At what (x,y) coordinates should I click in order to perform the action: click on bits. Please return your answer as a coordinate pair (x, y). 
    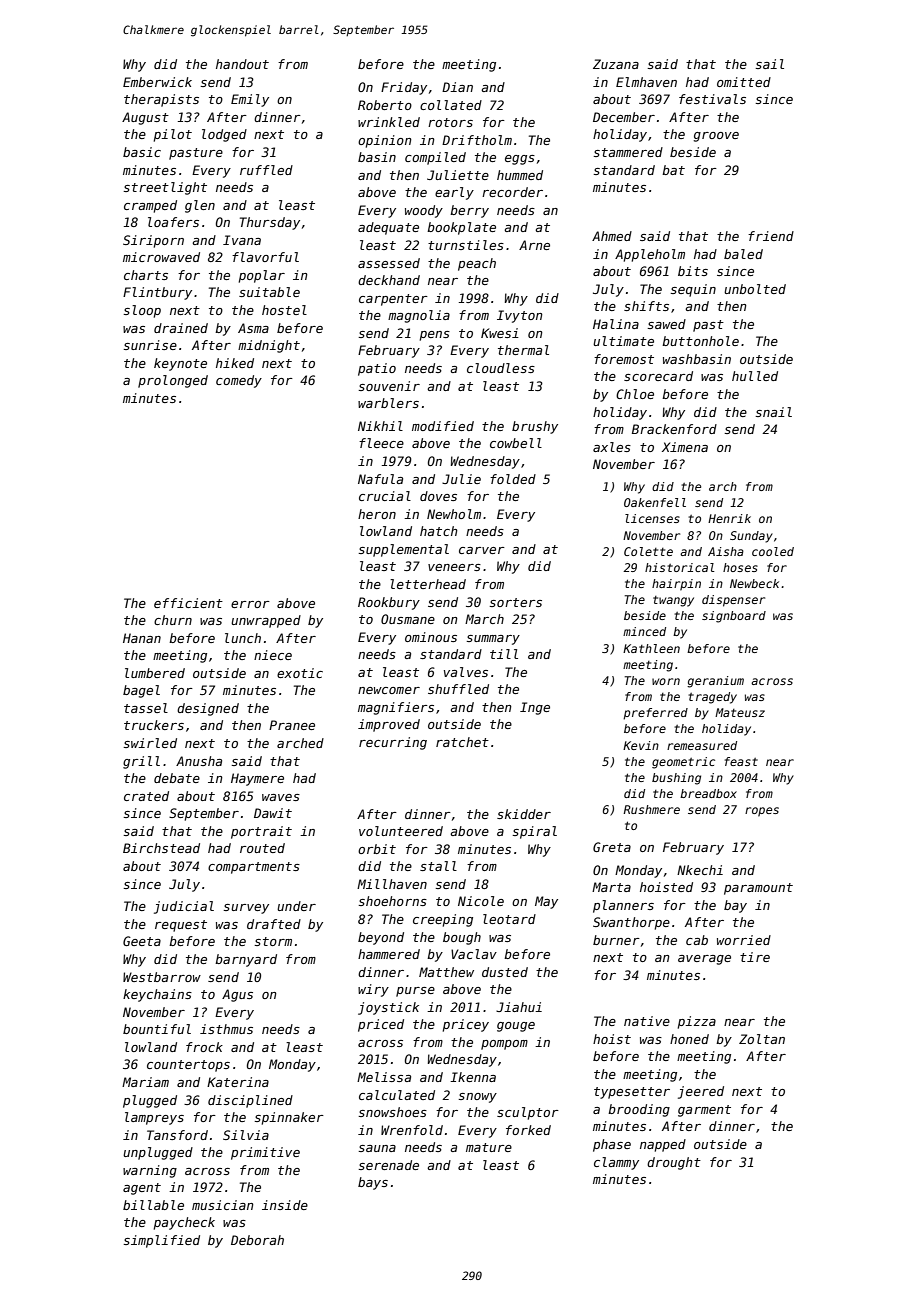
    Looking at the image, I should click on (693, 271).
